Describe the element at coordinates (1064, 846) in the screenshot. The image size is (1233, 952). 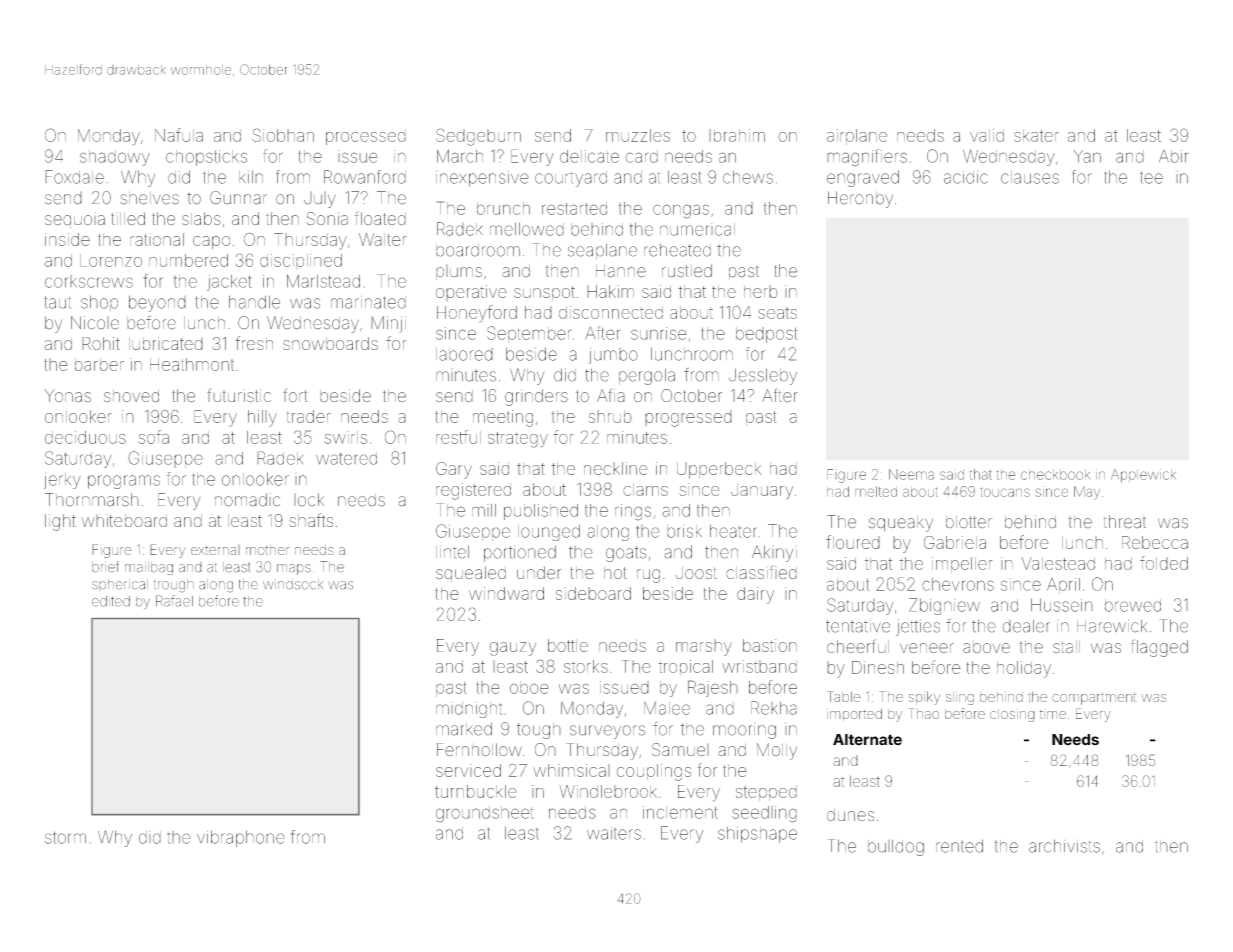
I see `archivists` at that location.
